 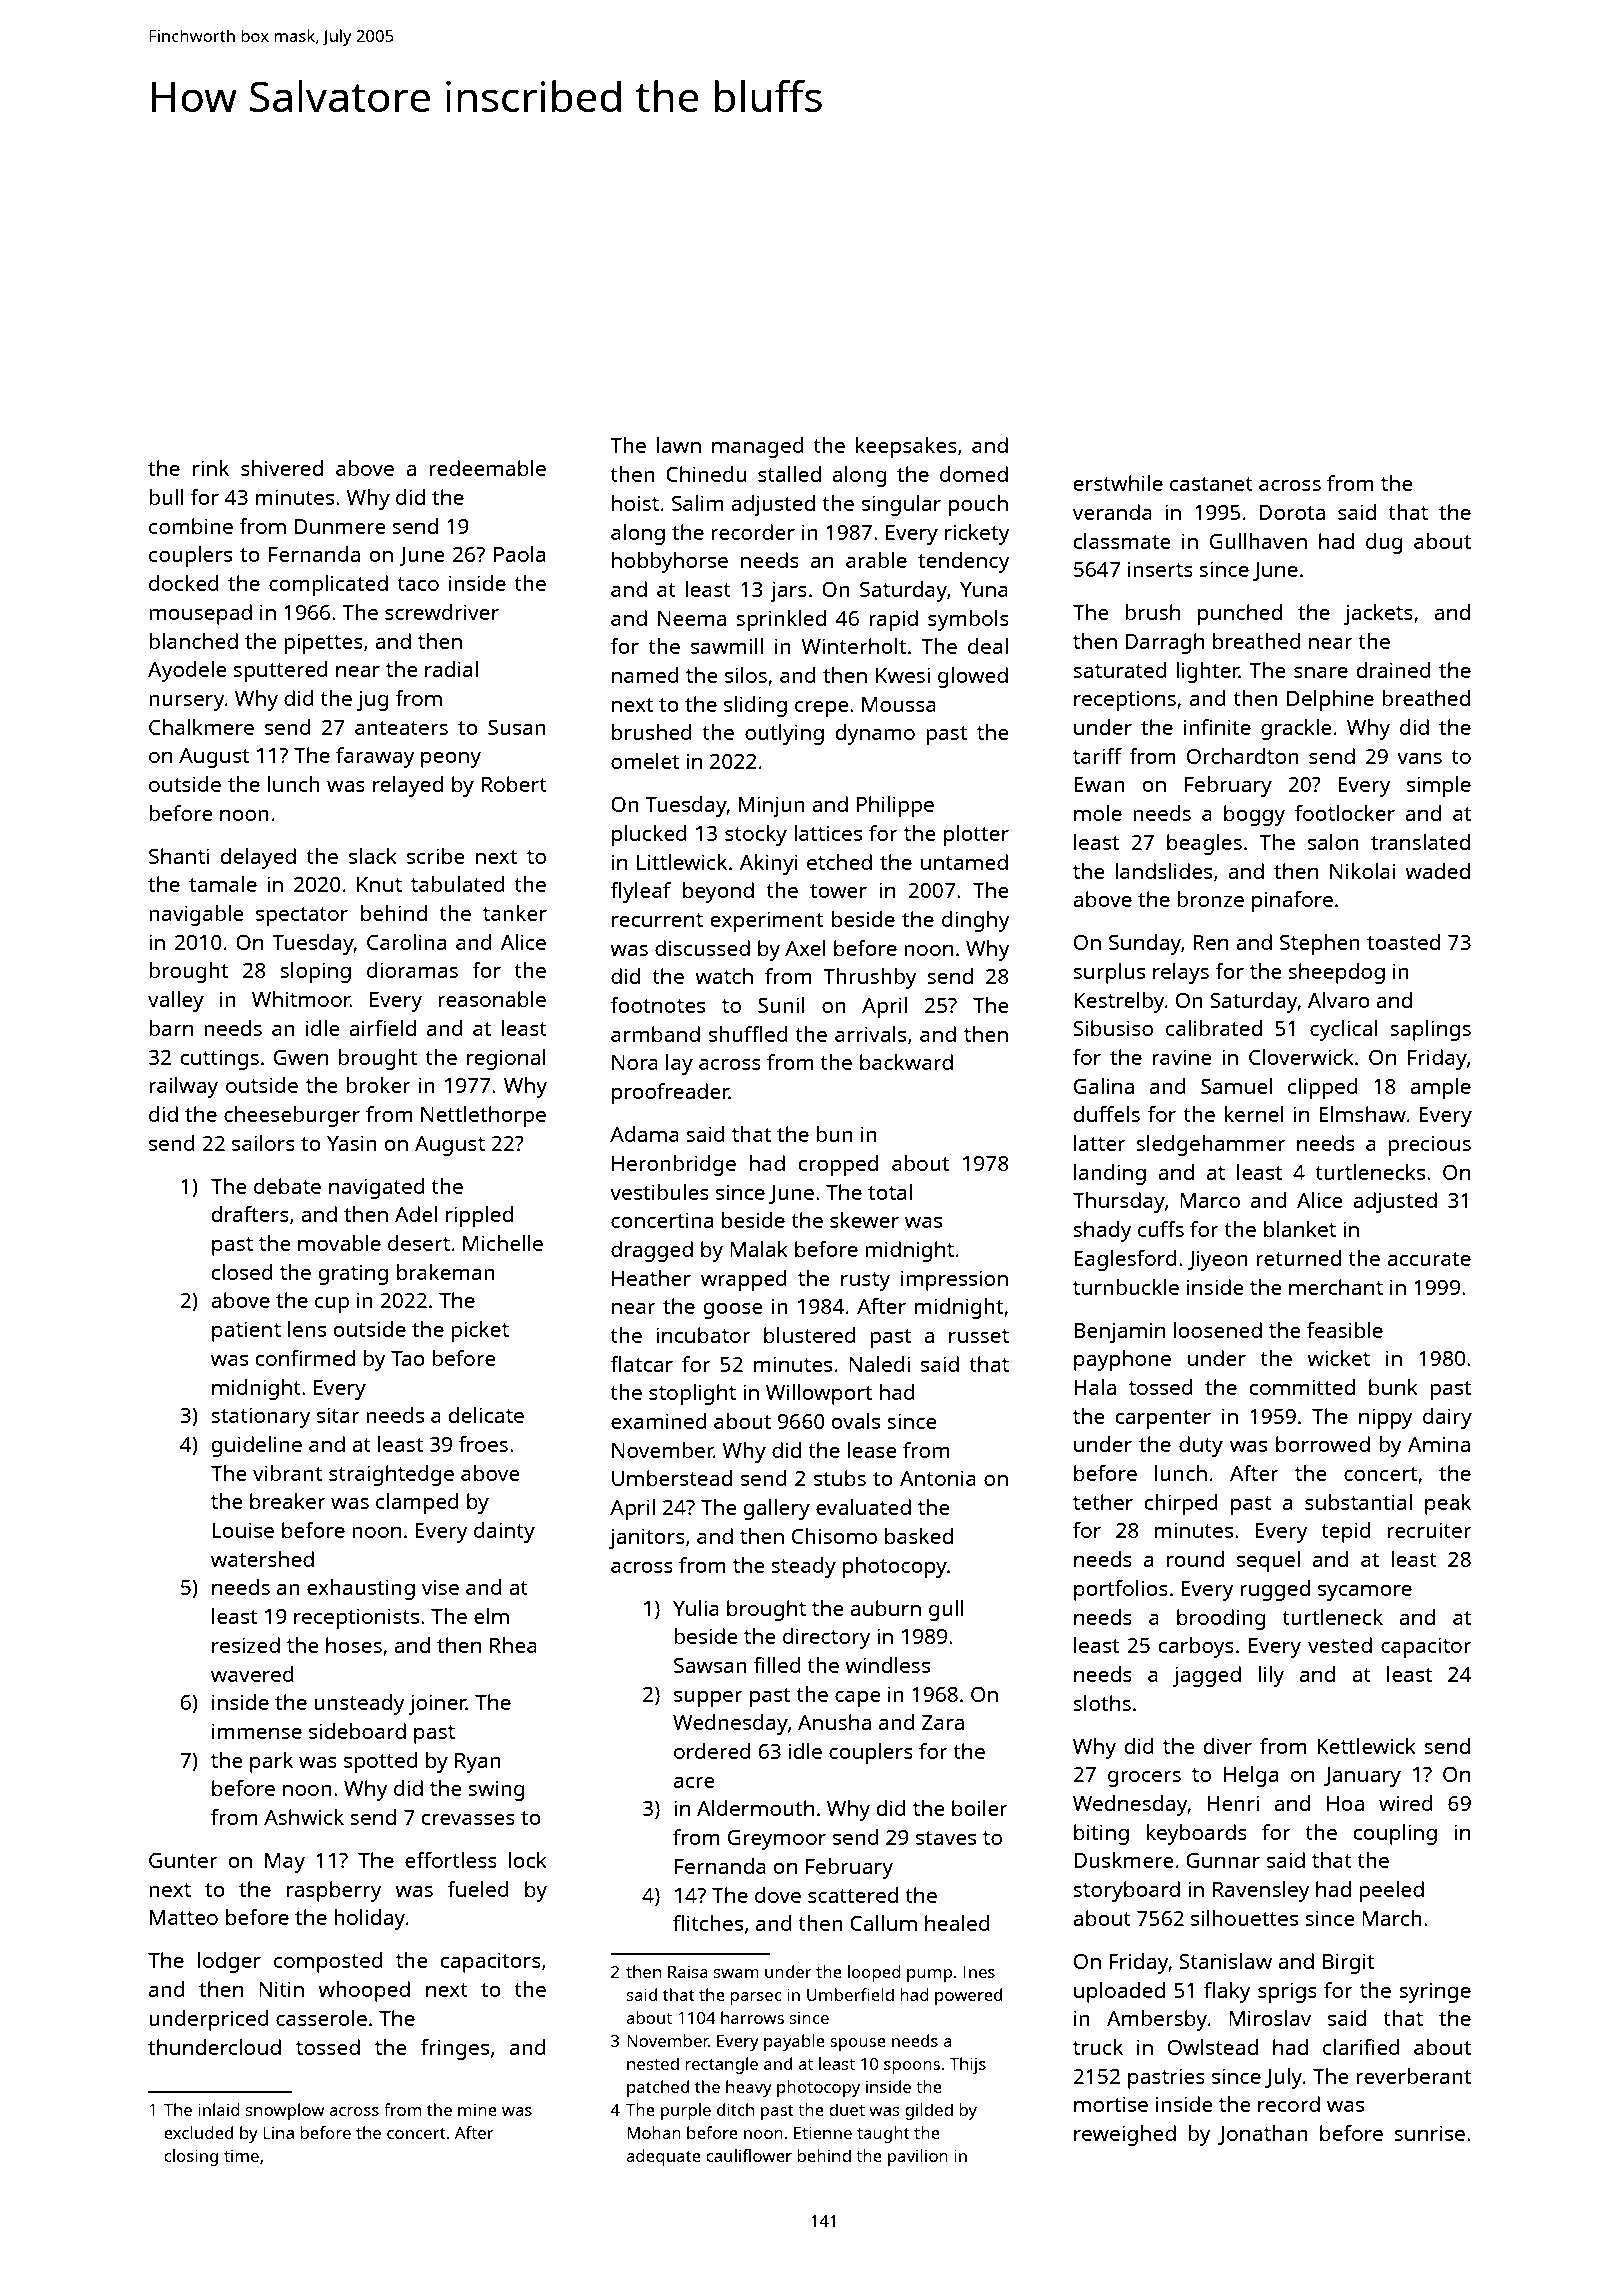 I want to click on vestibules, so click(x=659, y=1192).
